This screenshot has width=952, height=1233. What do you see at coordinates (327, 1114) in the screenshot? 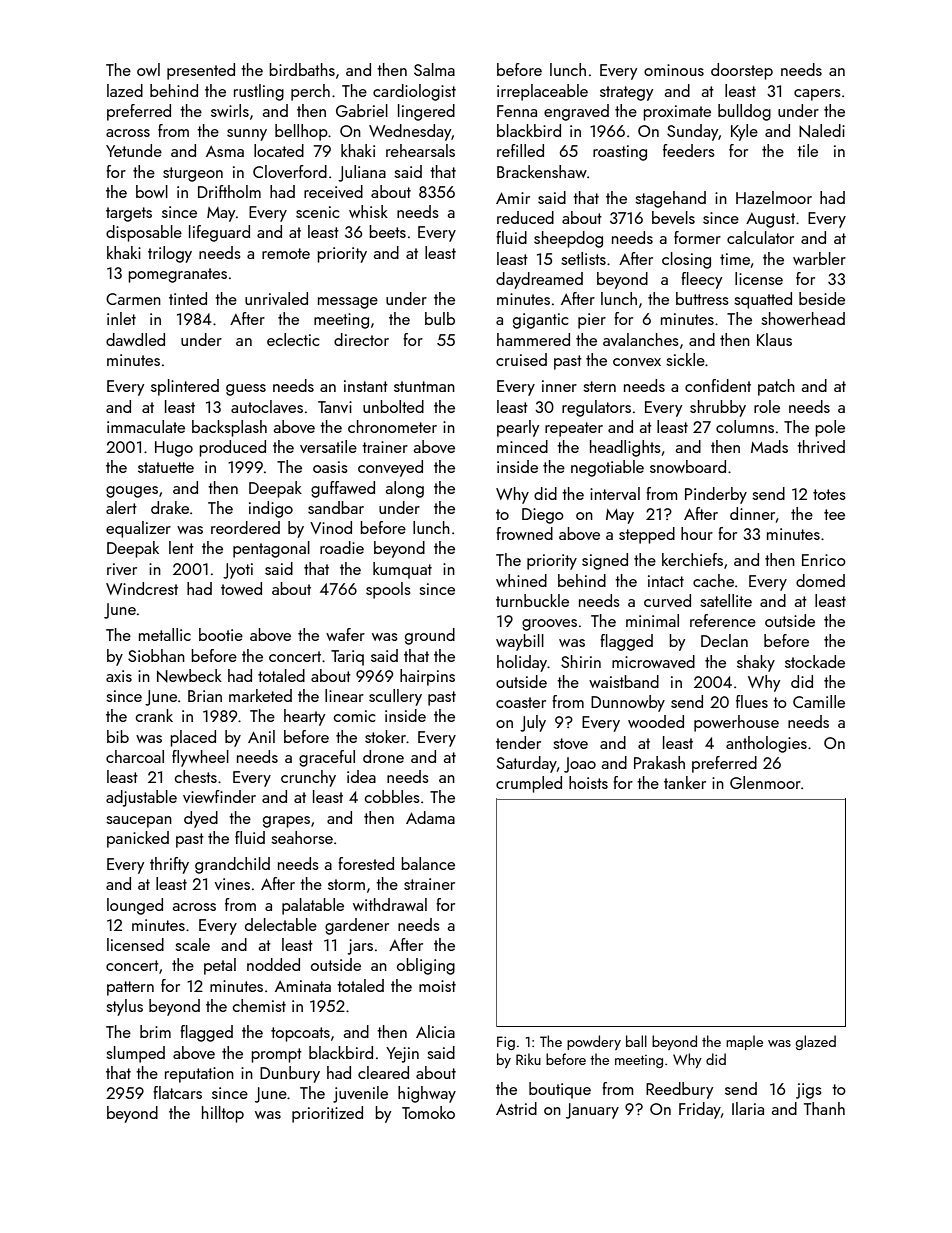
I see `prioritized` at bounding box center [327, 1114].
